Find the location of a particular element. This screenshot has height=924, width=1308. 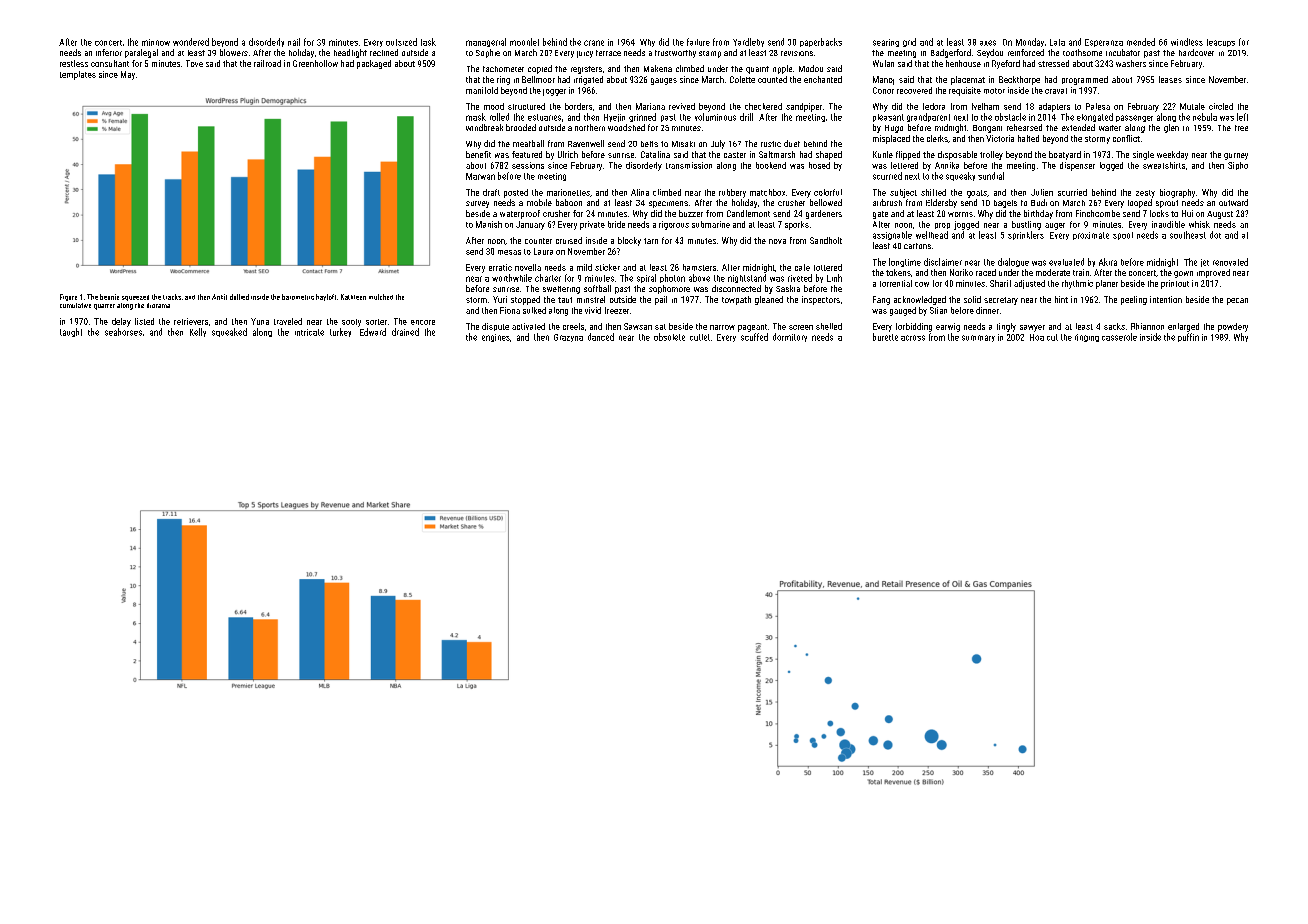

Ulrich is located at coordinates (568, 154).
